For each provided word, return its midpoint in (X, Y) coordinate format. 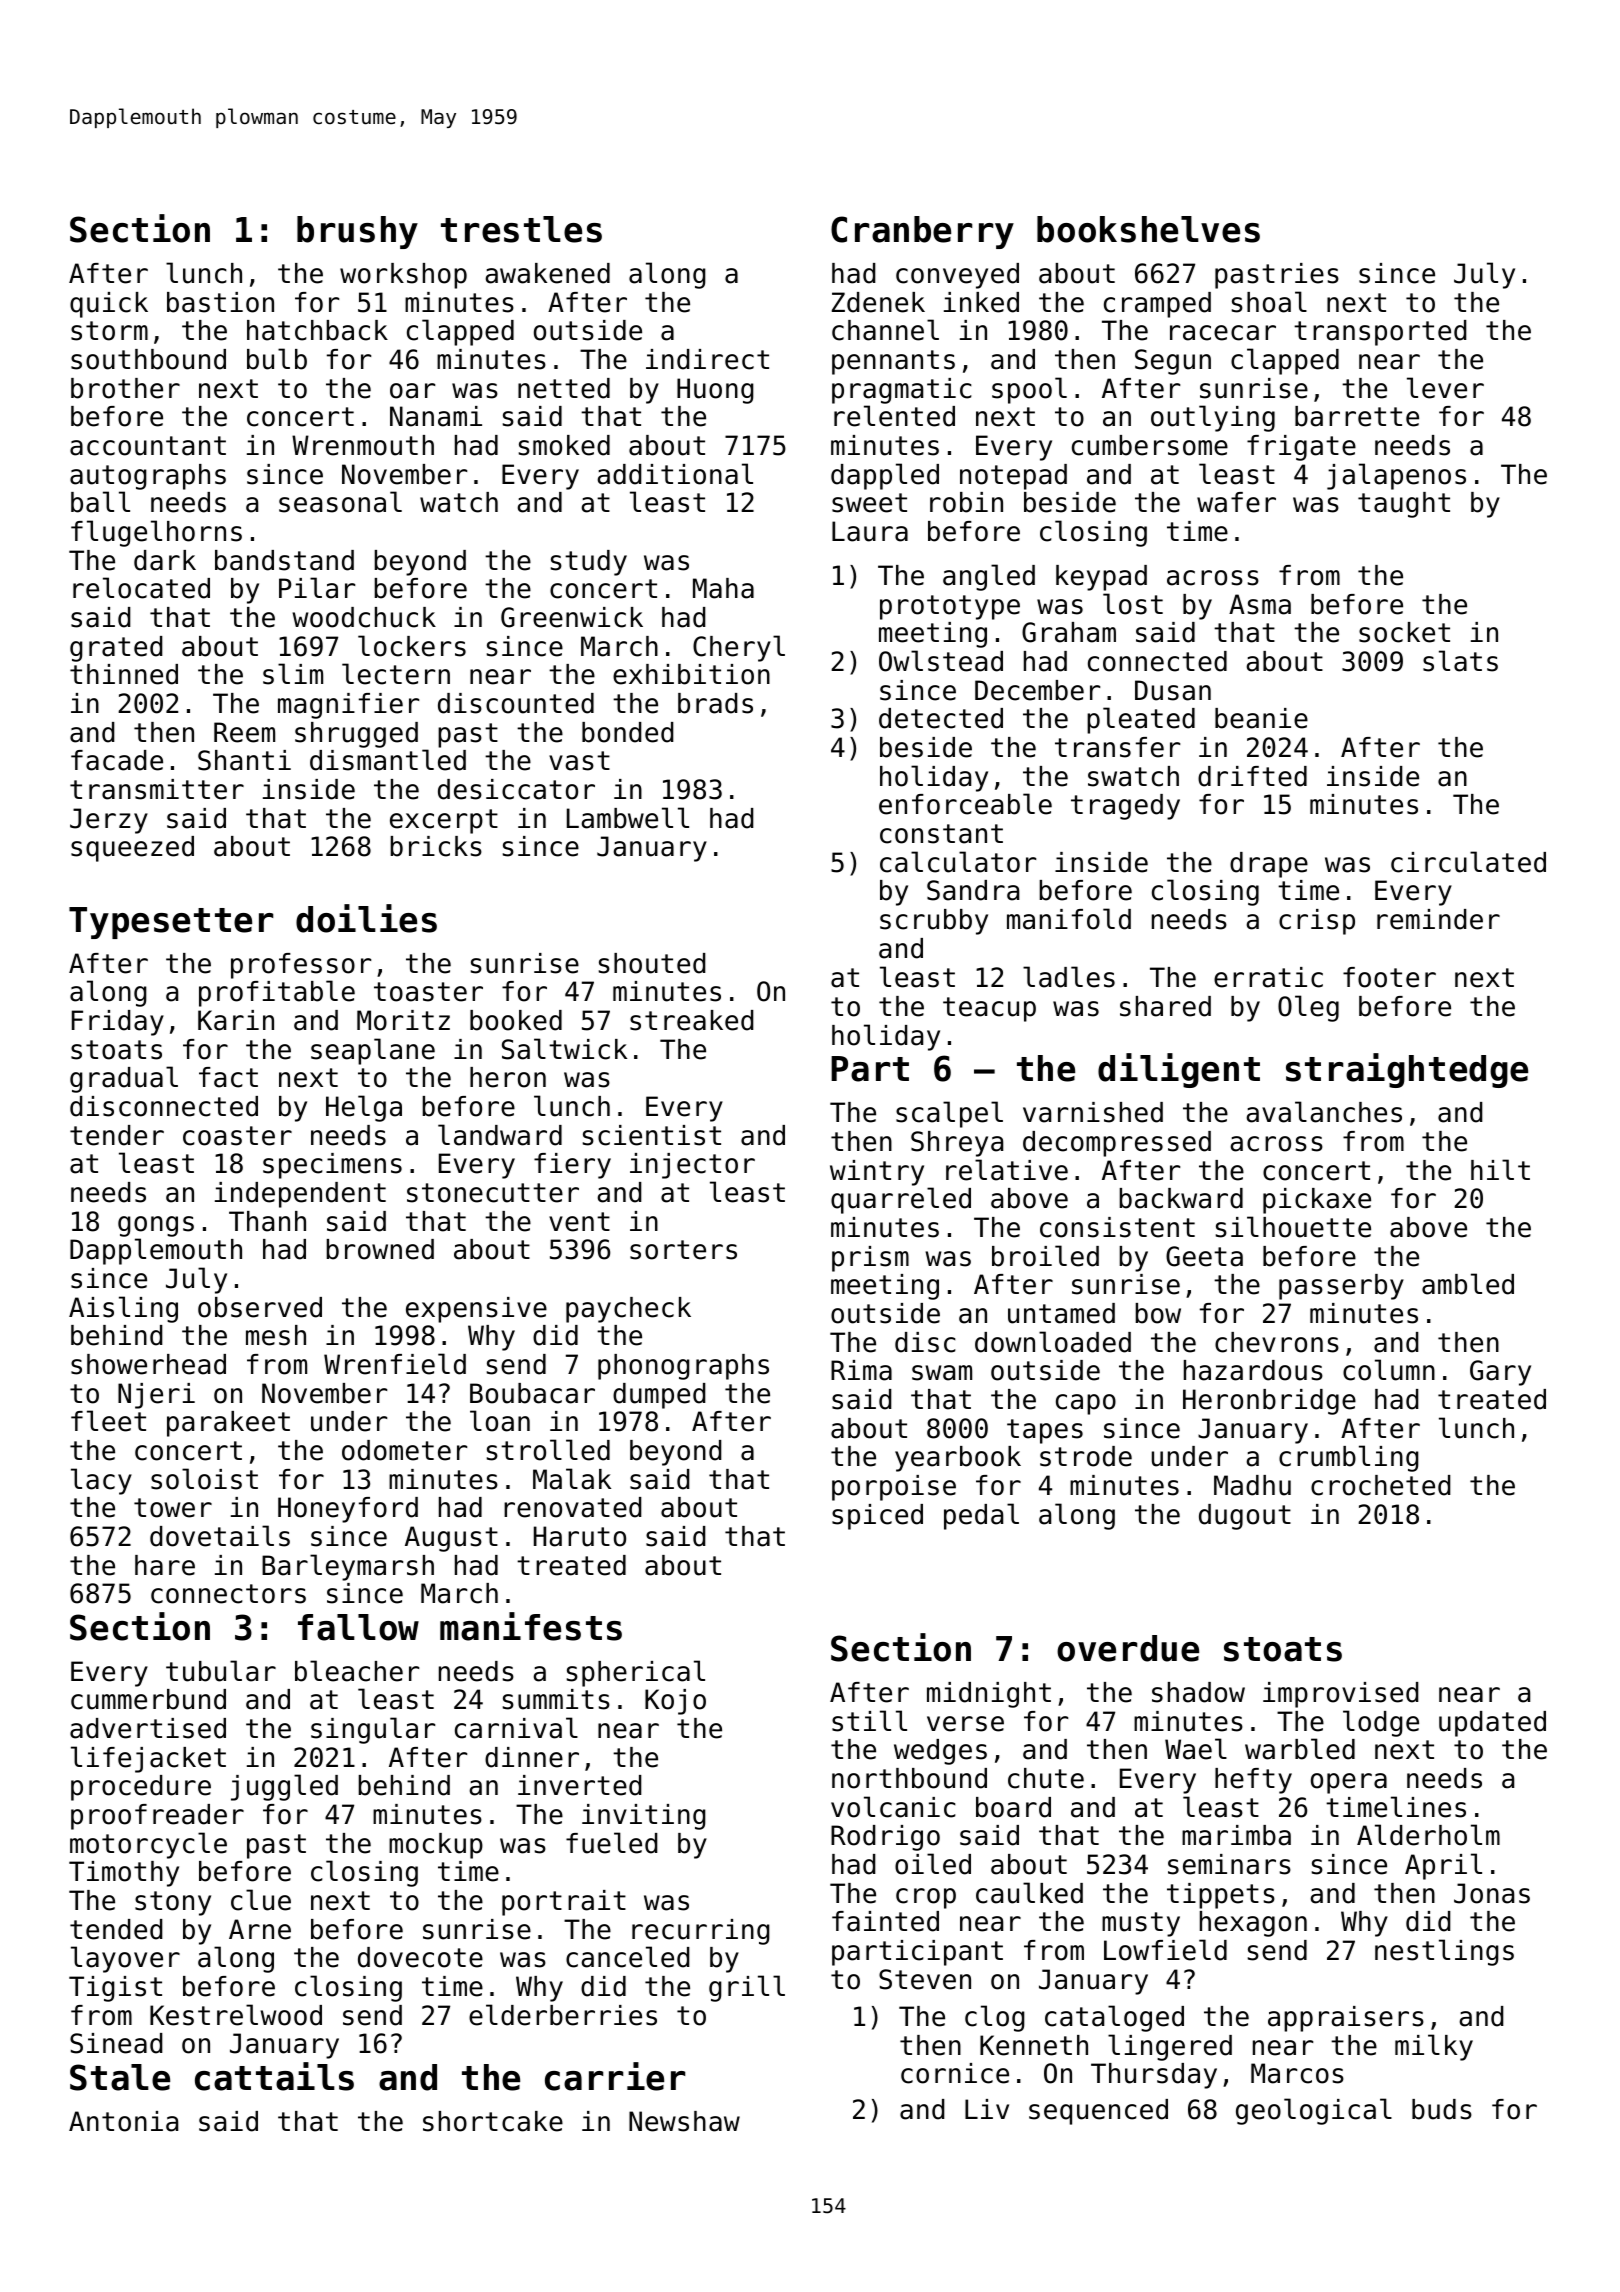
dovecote (420, 1957)
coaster (237, 1136)
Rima (861, 1370)
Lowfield (1165, 1950)
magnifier (348, 706)
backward (1181, 1198)
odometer (404, 1450)
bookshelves (1148, 229)
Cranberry (922, 232)
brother (125, 388)
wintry (877, 1173)
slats (1460, 661)
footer (1389, 977)
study (589, 563)
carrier (615, 2076)
